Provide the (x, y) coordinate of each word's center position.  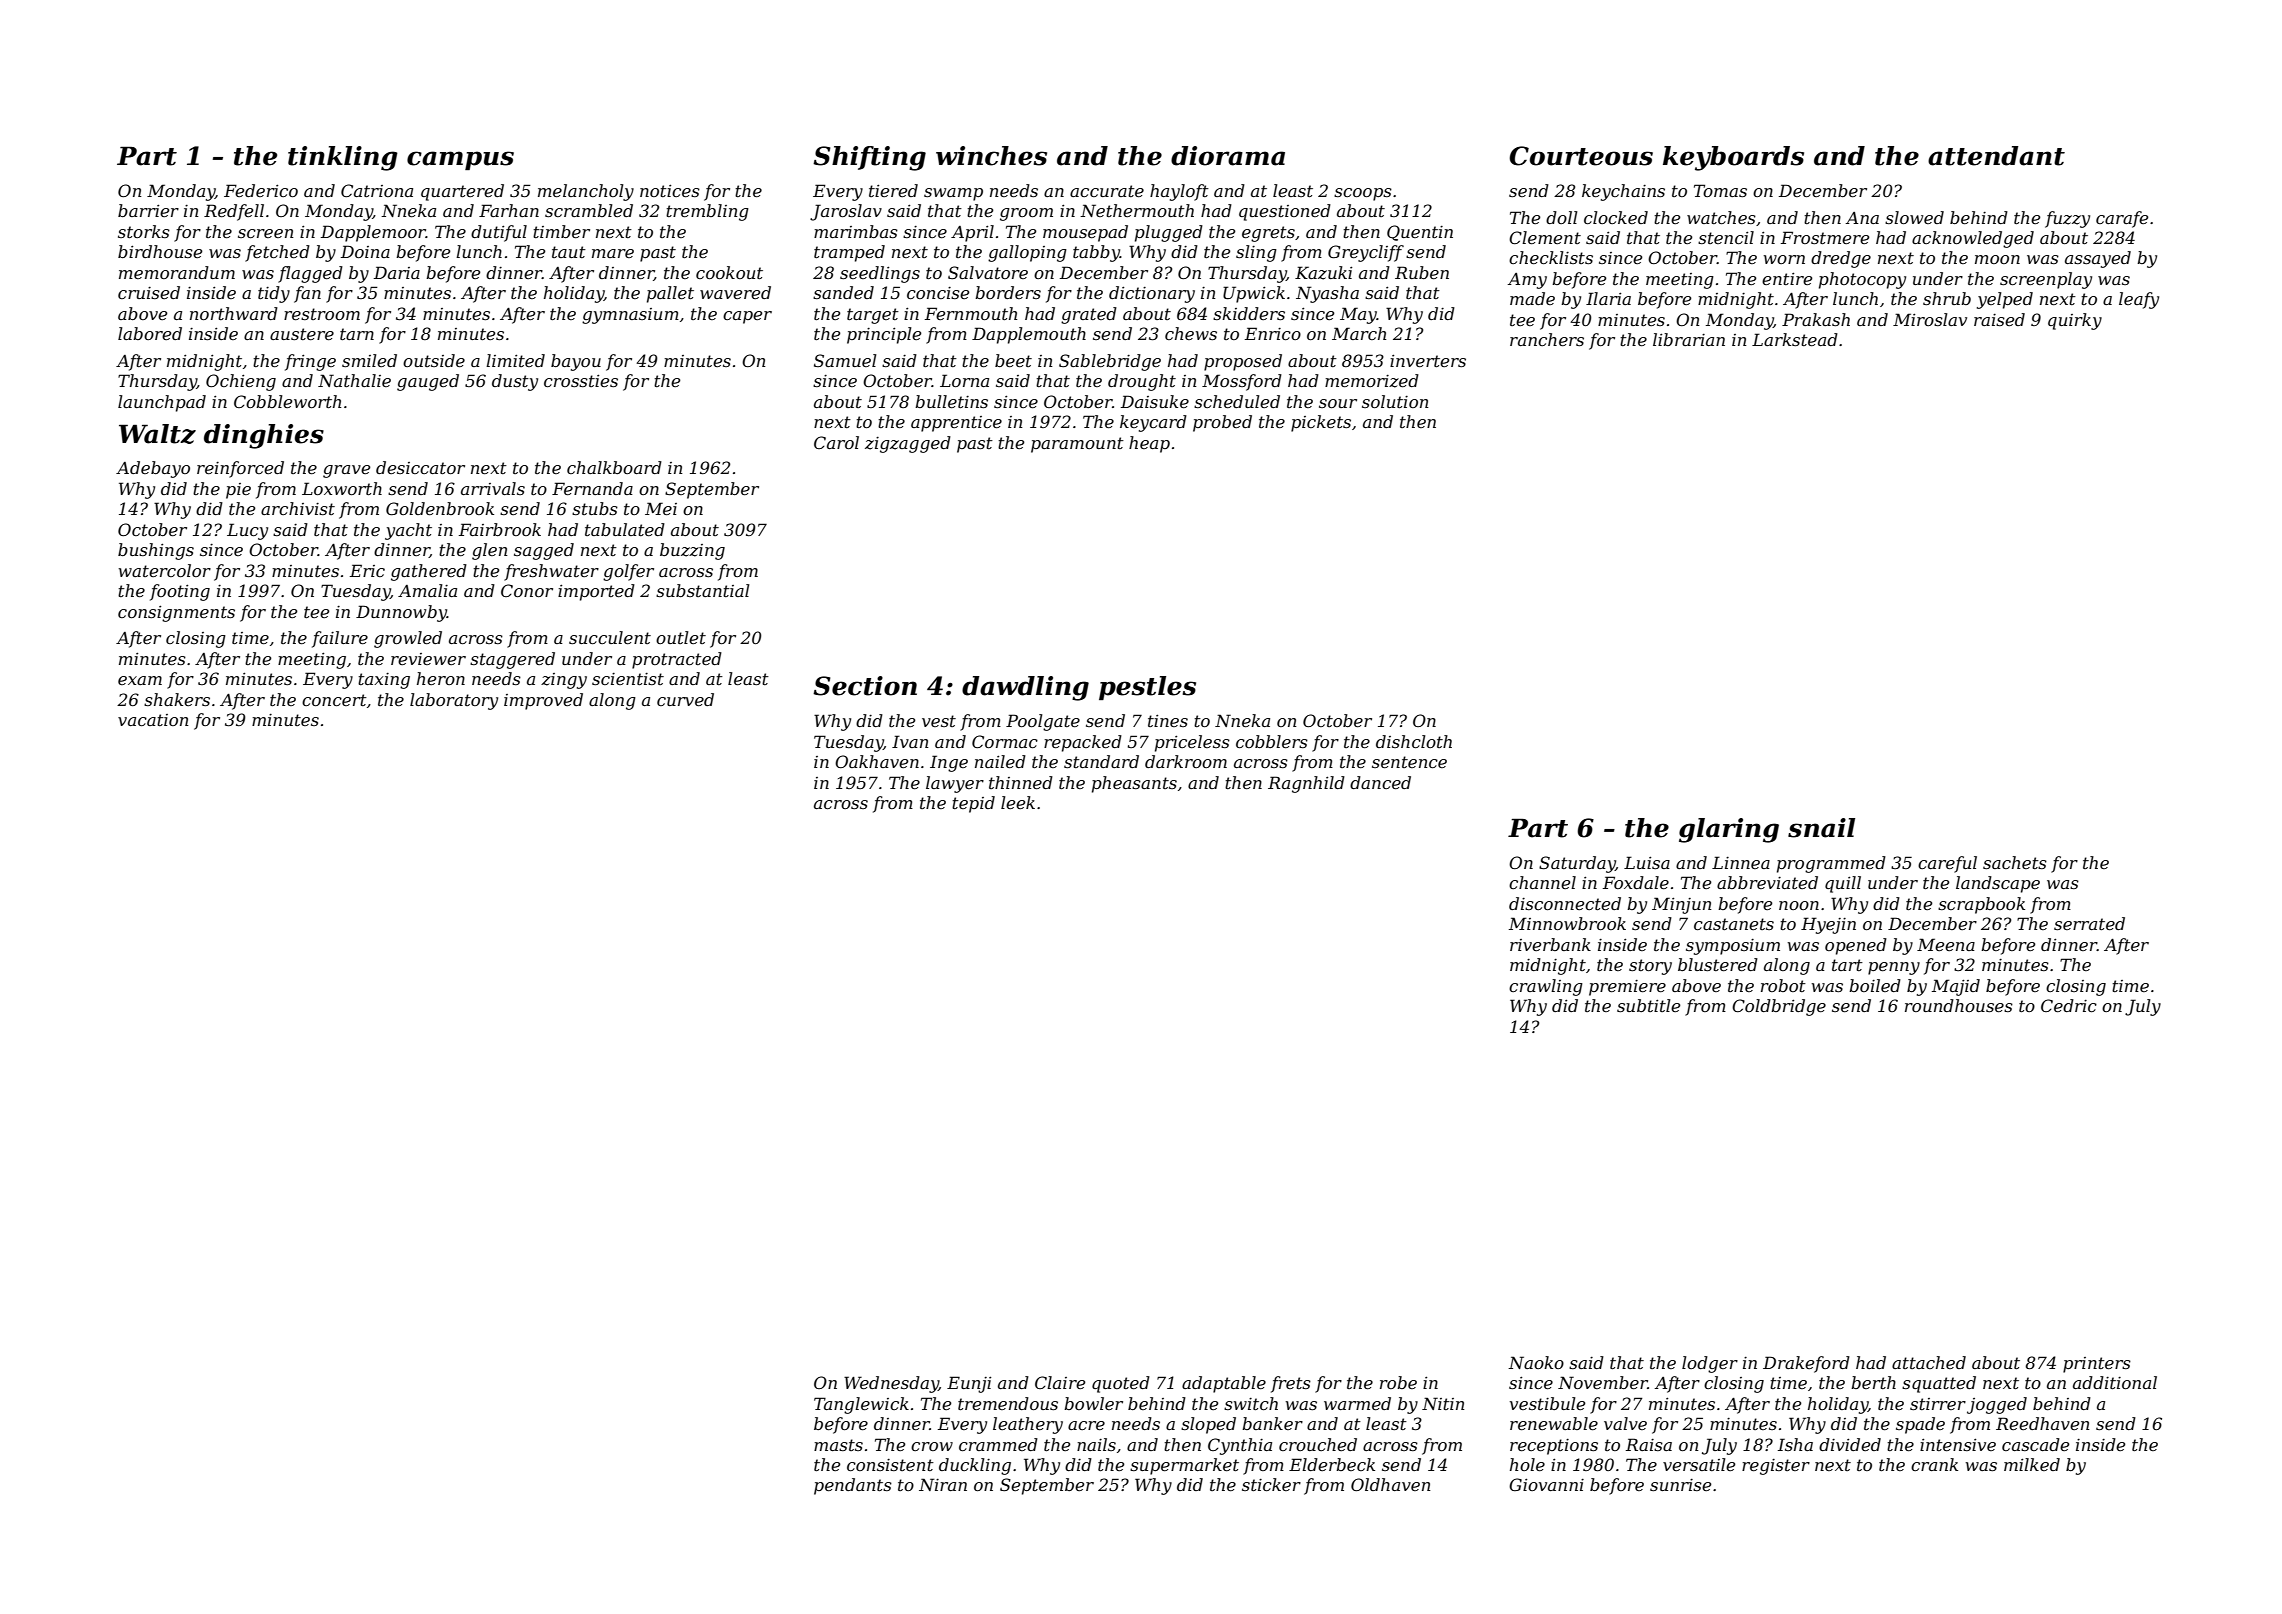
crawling (1546, 987)
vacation (153, 720)
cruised (149, 292)
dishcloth (1414, 741)
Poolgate (1043, 722)
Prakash (1816, 319)
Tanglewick (861, 1405)
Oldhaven (1391, 1484)
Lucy (247, 531)
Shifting (869, 158)
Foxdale (1636, 882)
